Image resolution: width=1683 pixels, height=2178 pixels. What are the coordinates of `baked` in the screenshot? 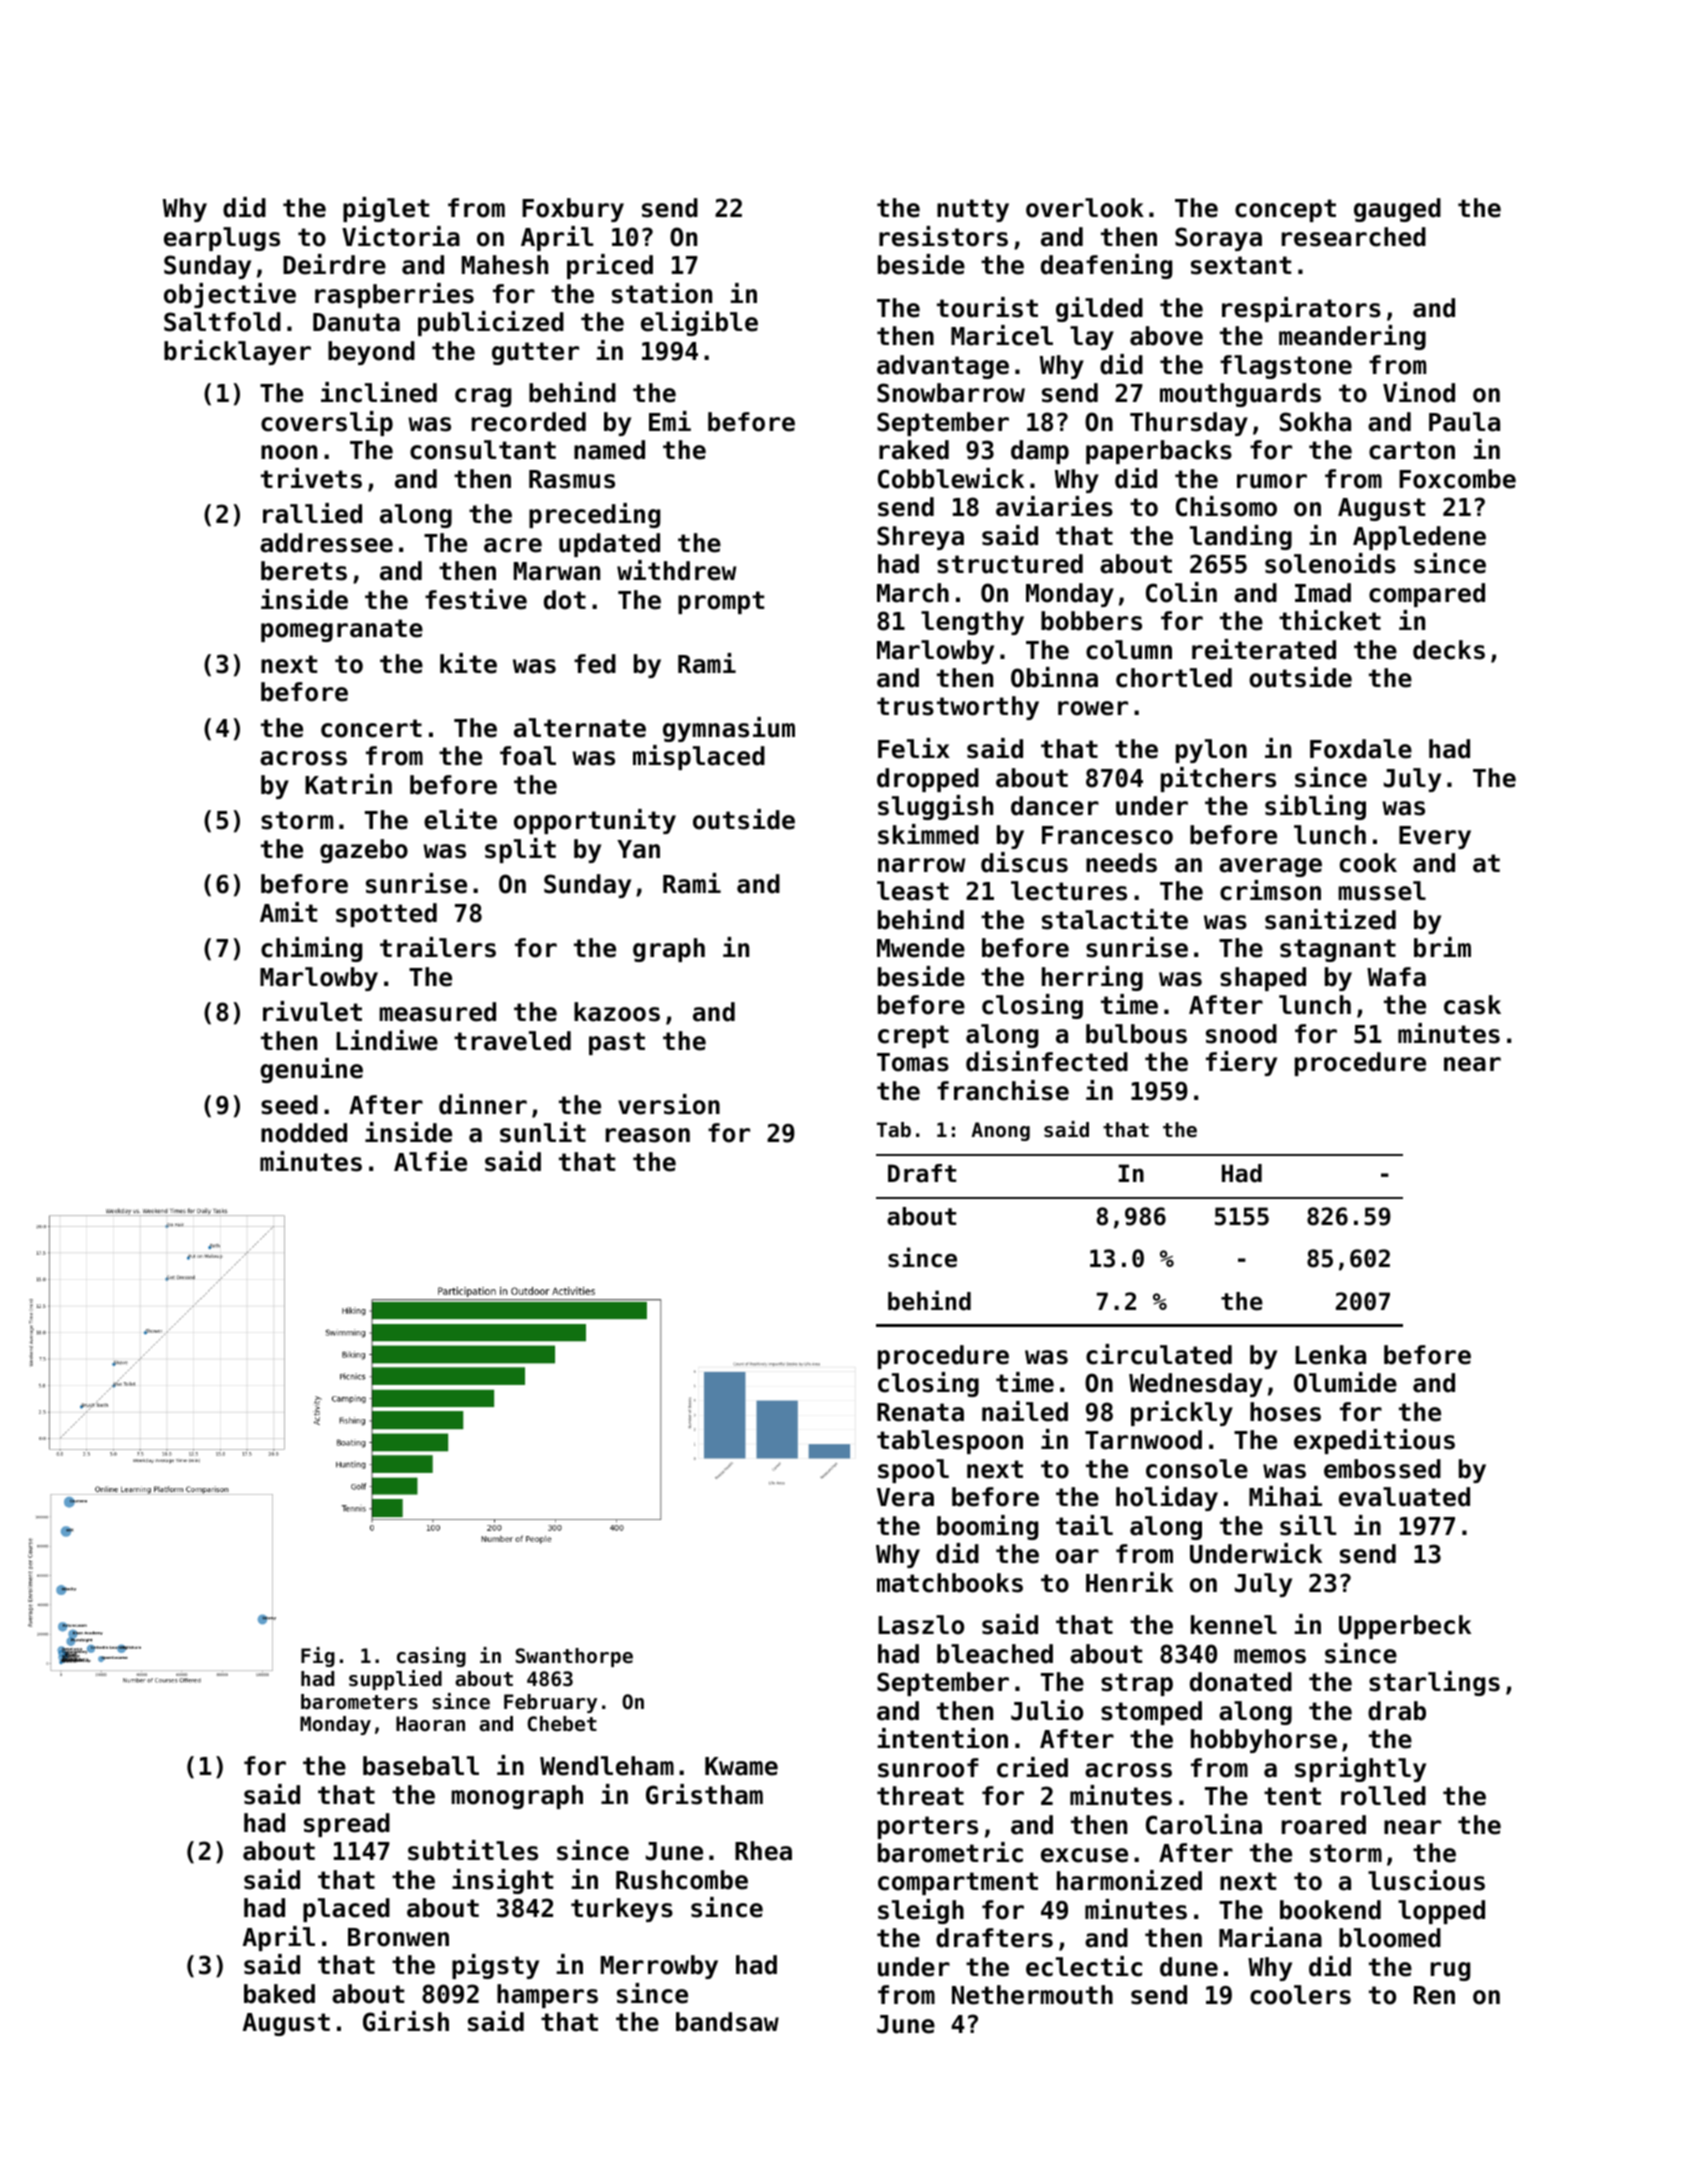 It's located at (279, 1994).
